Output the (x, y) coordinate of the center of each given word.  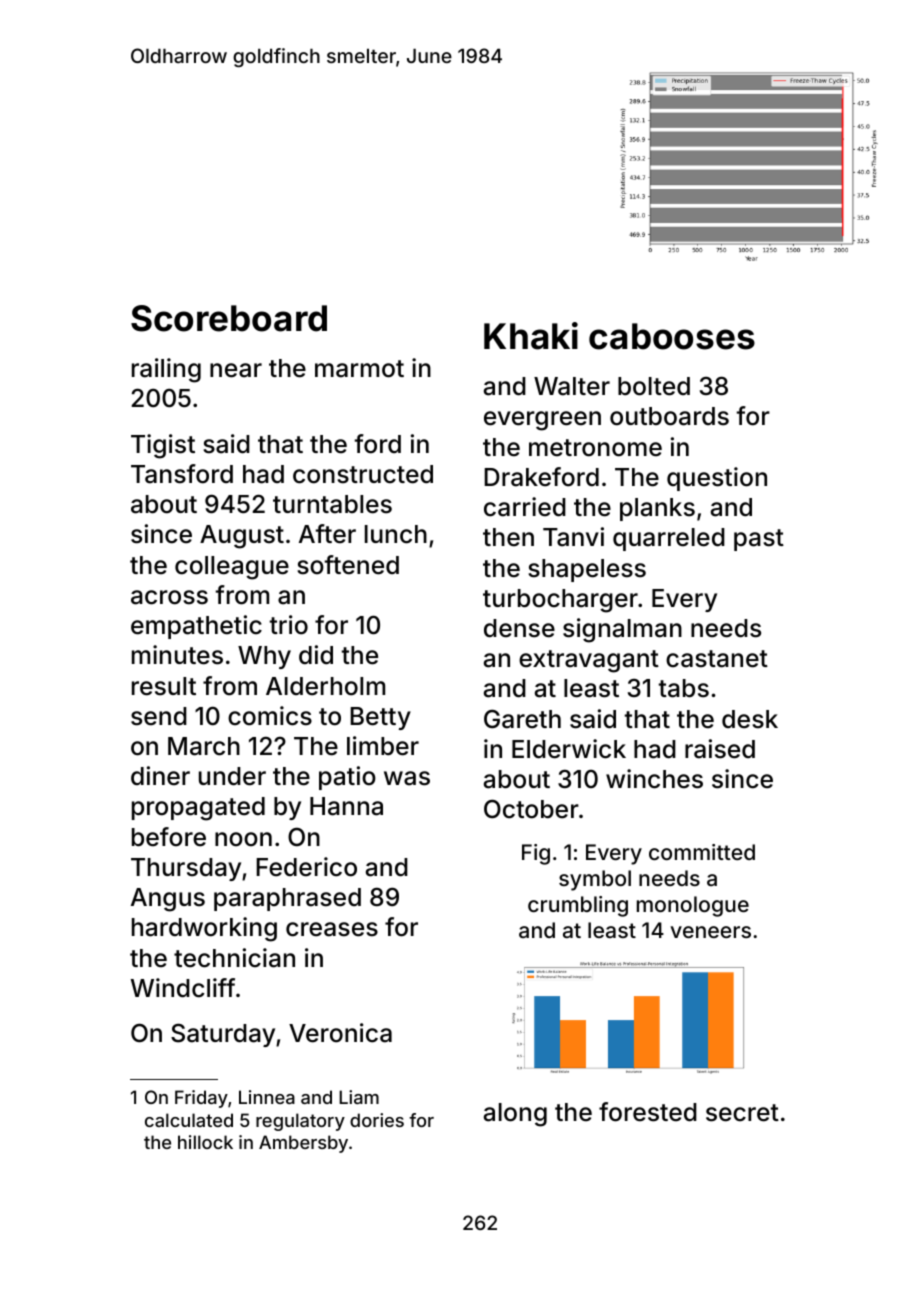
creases (332, 929)
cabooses (672, 336)
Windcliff (183, 988)
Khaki (531, 336)
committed (702, 852)
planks (657, 509)
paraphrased (287, 899)
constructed (363, 474)
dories (377, 1120)
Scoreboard (229, 318)
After (327, 534)
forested (648, 1112)
